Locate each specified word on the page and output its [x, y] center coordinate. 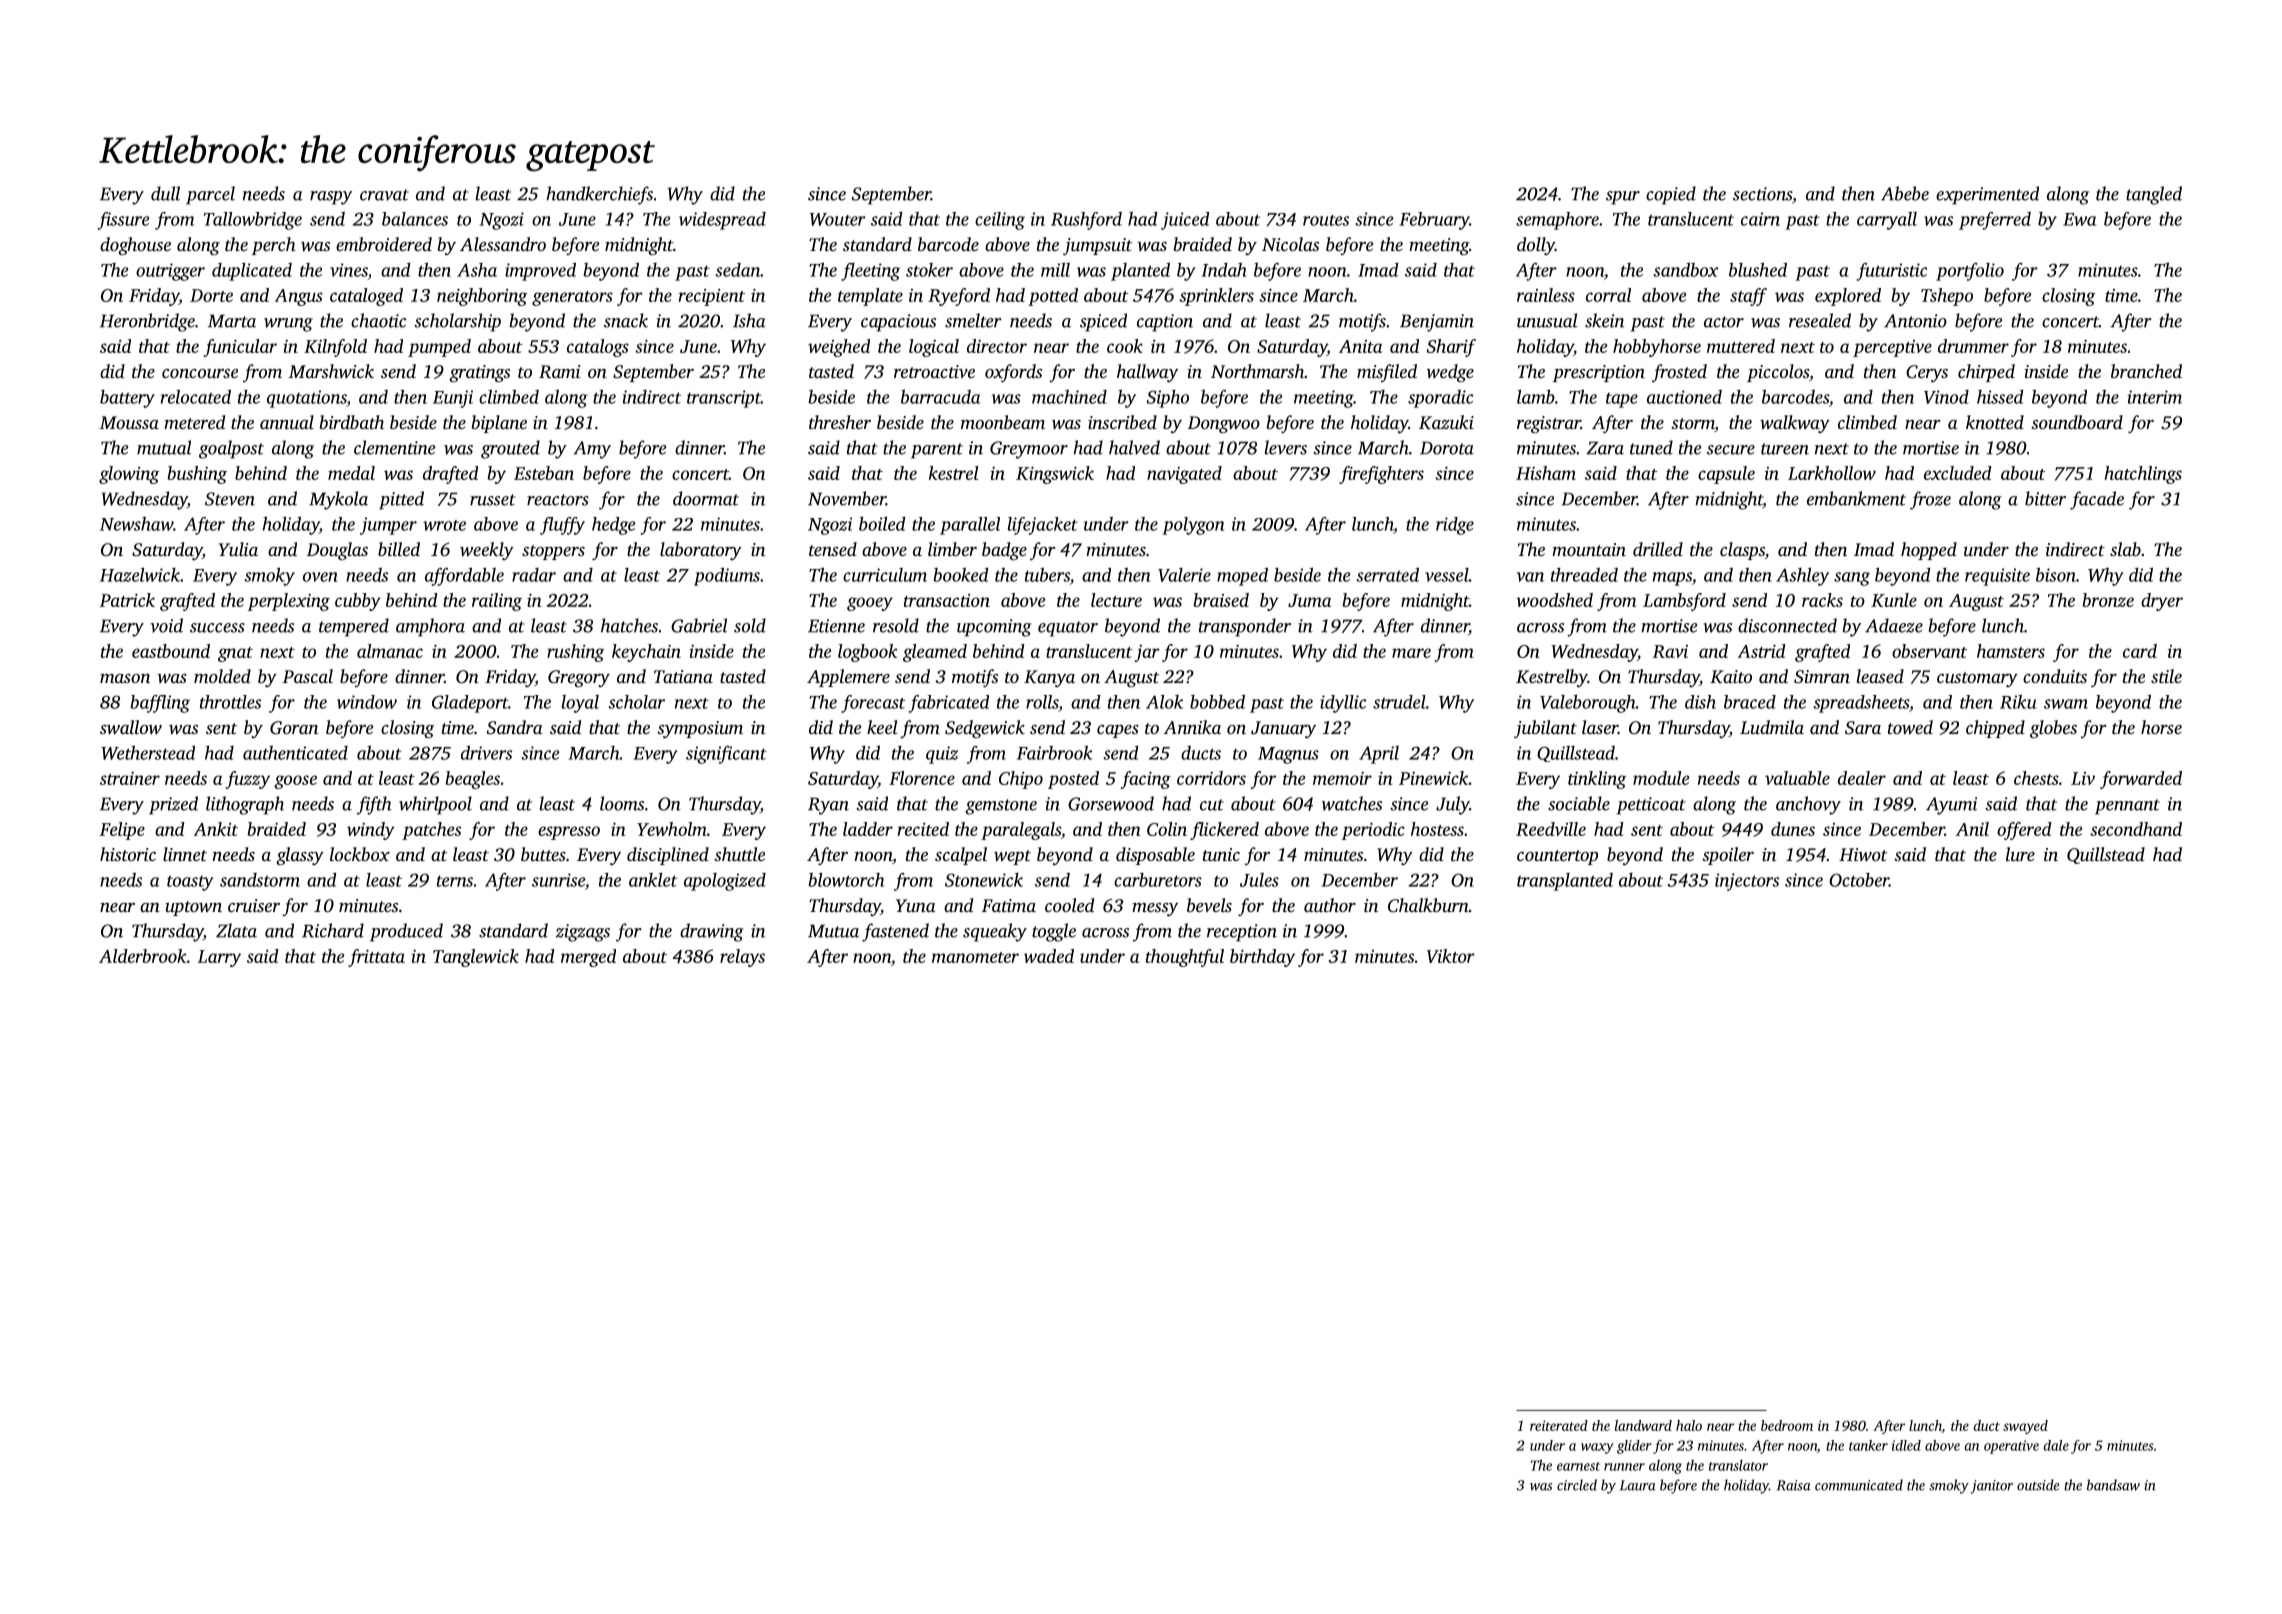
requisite [1997, 577]
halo [1689, 1425]
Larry [219, 958]
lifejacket [1043, 526]
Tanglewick [476, 958]
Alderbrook [142, 956]
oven [320, 577]
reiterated [1559, 1425]
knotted [1995, 422]
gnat [235, 654]
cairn [1760, 219]
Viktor [1451, 956]
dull [165, 193]
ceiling [1000, 221]
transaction [947, 600]
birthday [1262, 958]
